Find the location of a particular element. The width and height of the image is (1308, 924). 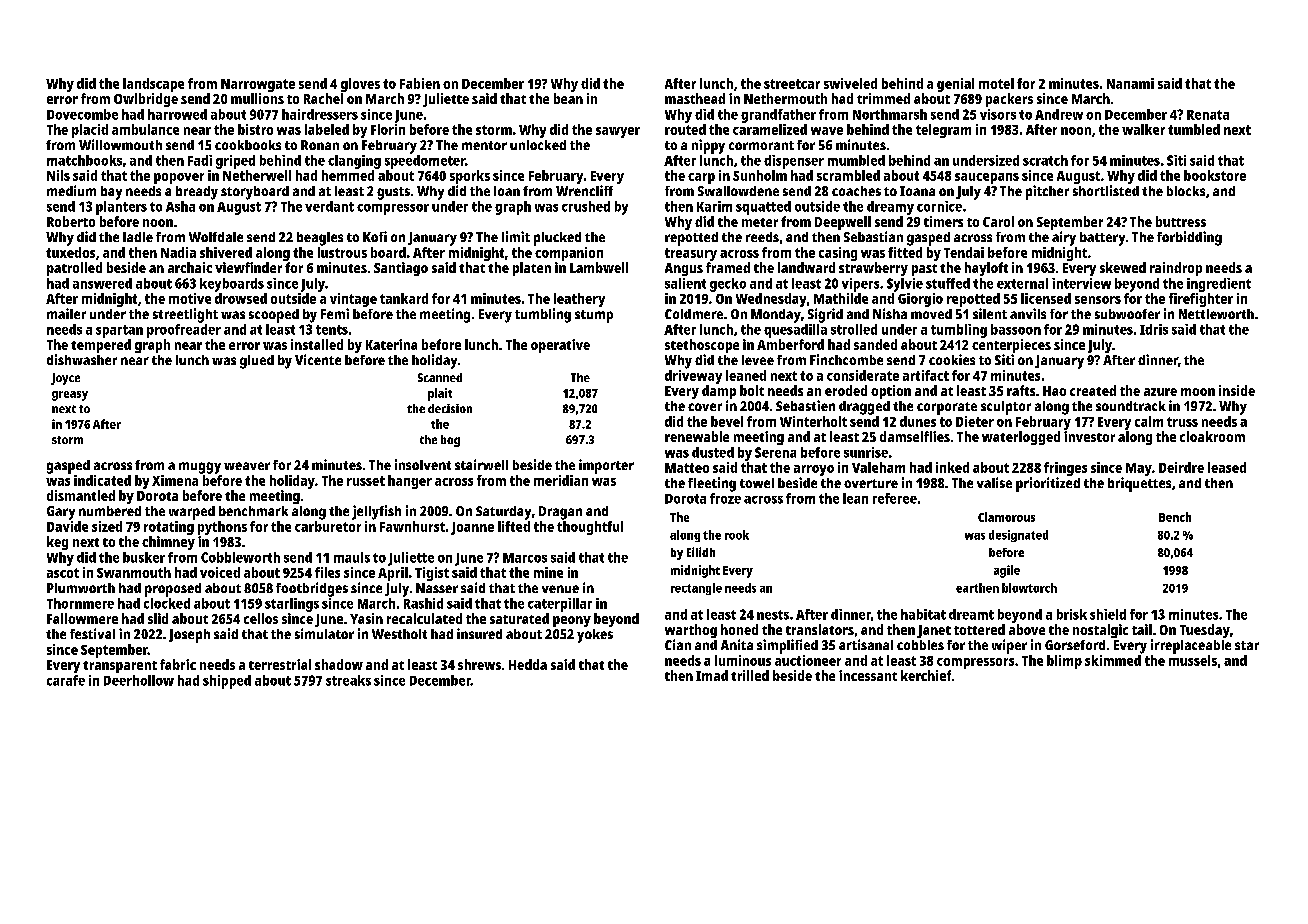

Imad is located at coordinates (712, 675).
